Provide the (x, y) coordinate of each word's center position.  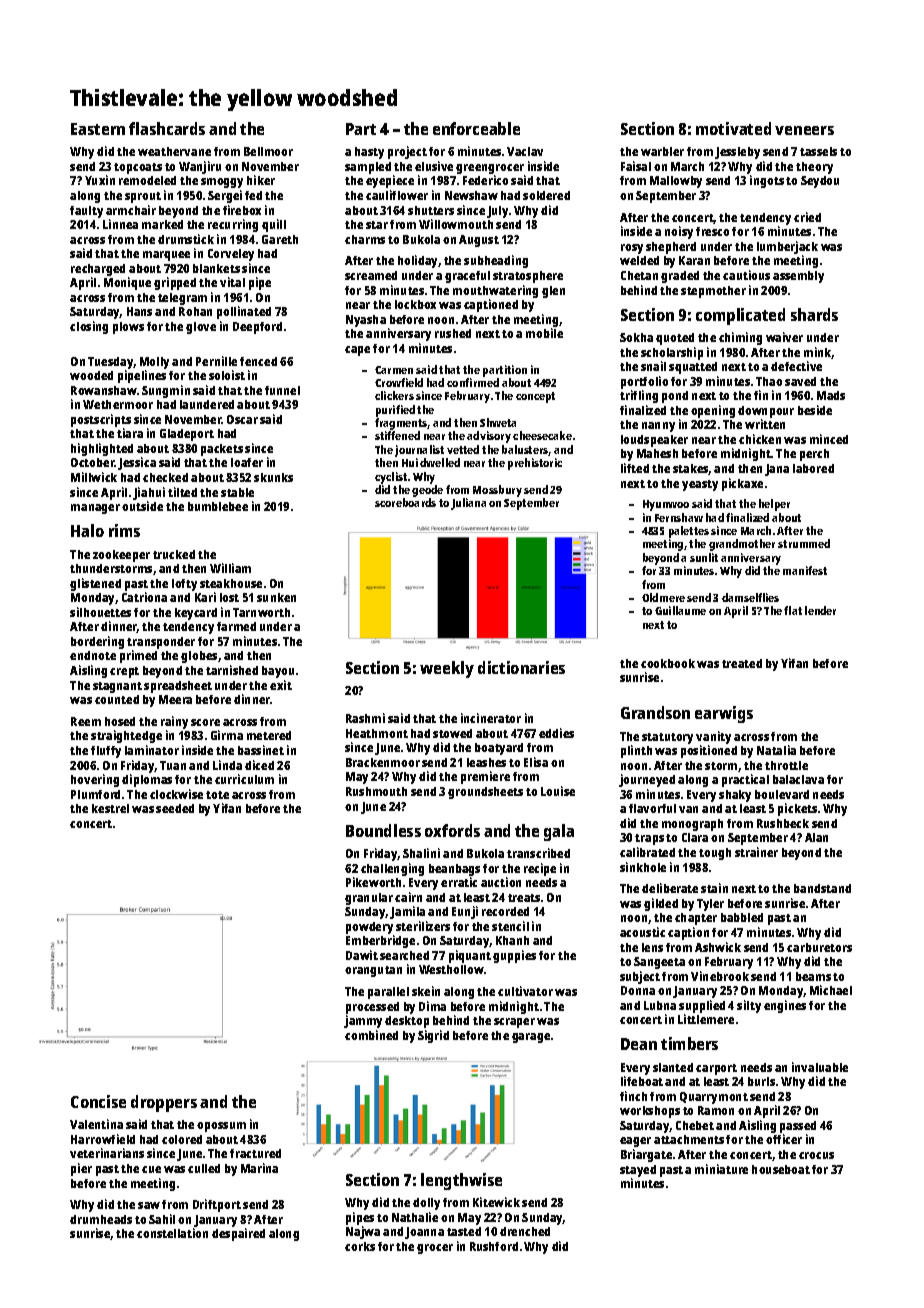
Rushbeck (783, 823)
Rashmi (365, 718)
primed (138, 656)
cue (151, 1169)
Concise (98, 1101)
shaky (735, 796)
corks (360, 1246)
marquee (166, 256)
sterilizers (423, 926)
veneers (804, 130)
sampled (368, 168)
